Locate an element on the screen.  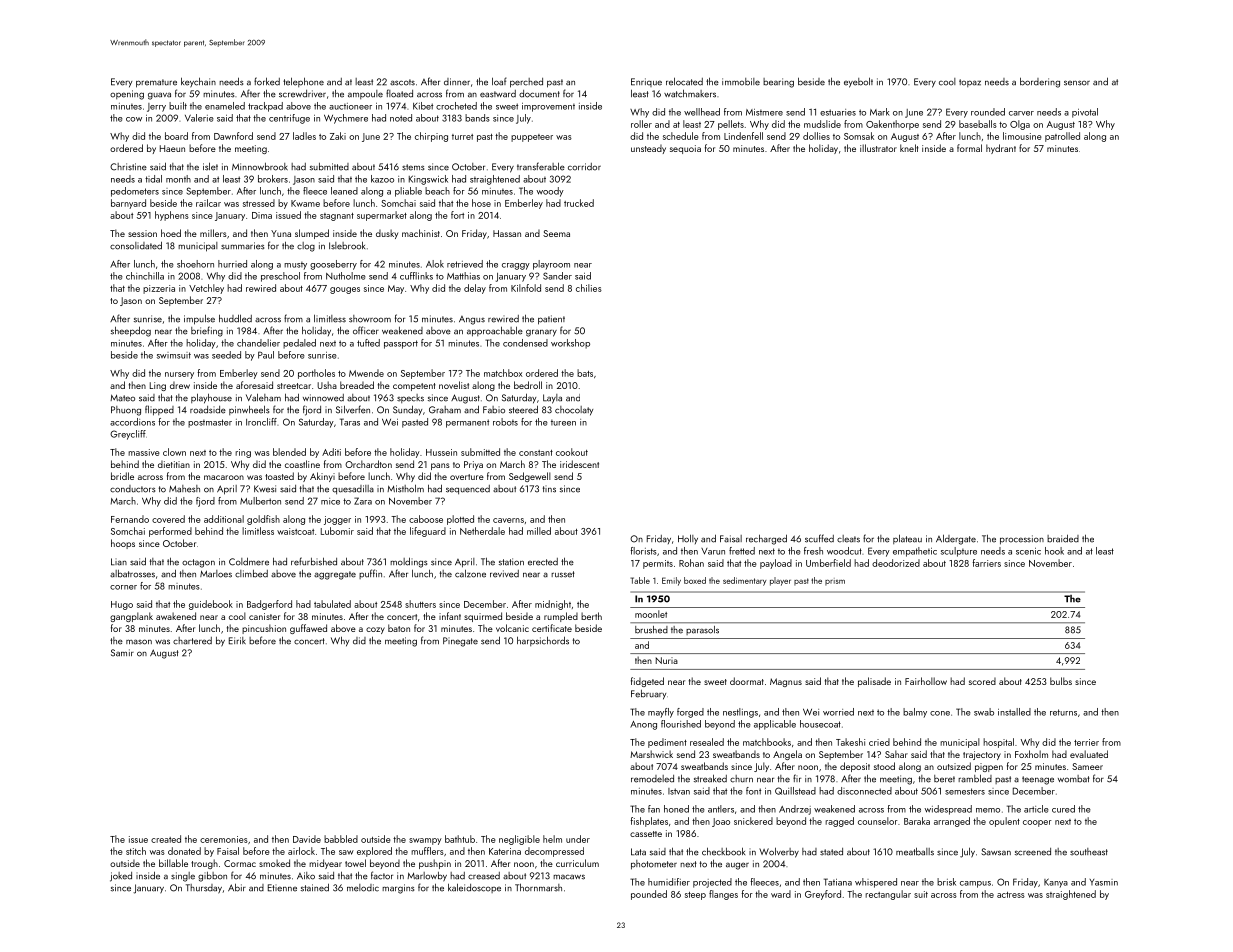
Mateo is located at coordinates (122, 398).
